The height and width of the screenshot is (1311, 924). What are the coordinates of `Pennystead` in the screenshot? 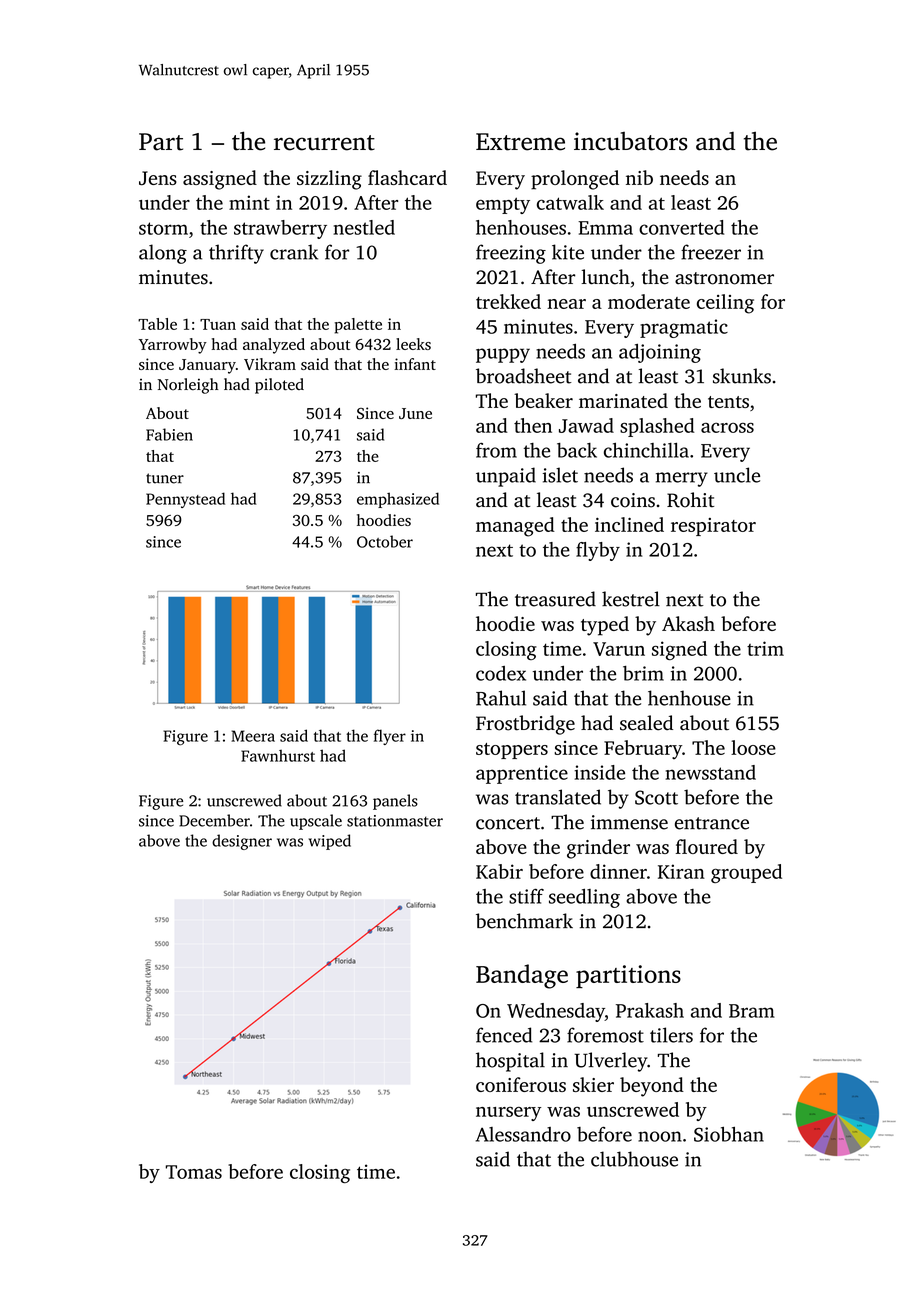 It's located at (185, 500).
